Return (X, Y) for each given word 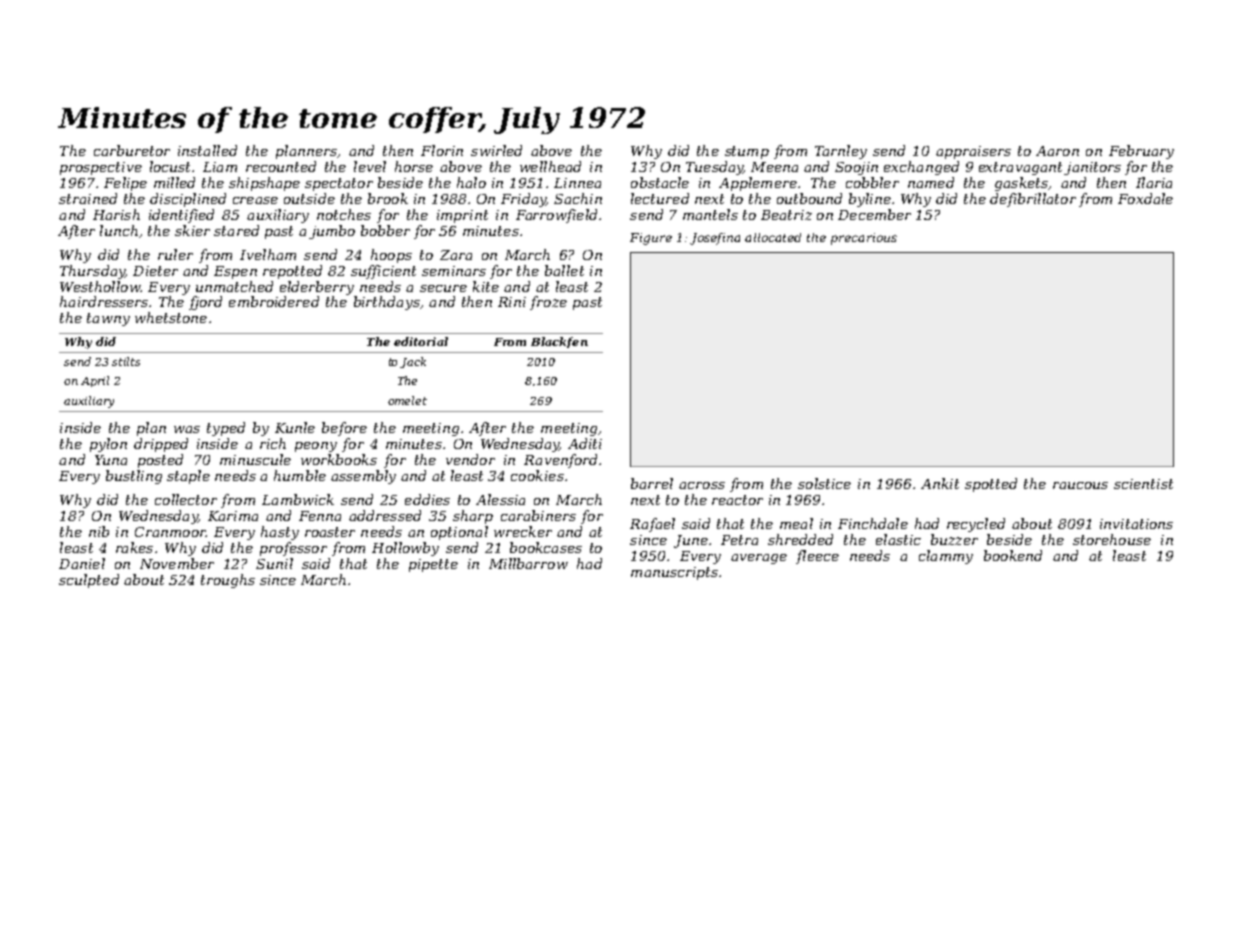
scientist (1143, 484)
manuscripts (674, 573)
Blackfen (559, 342)
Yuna (111, 460)
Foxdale (1145, 198)
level (370, 166)
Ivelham (268, 254)
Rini (512, 302)
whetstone (171, 317)
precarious (864, 239)
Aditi (585, 443)
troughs (228, 581)
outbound (809, 198)
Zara (456, 255)
